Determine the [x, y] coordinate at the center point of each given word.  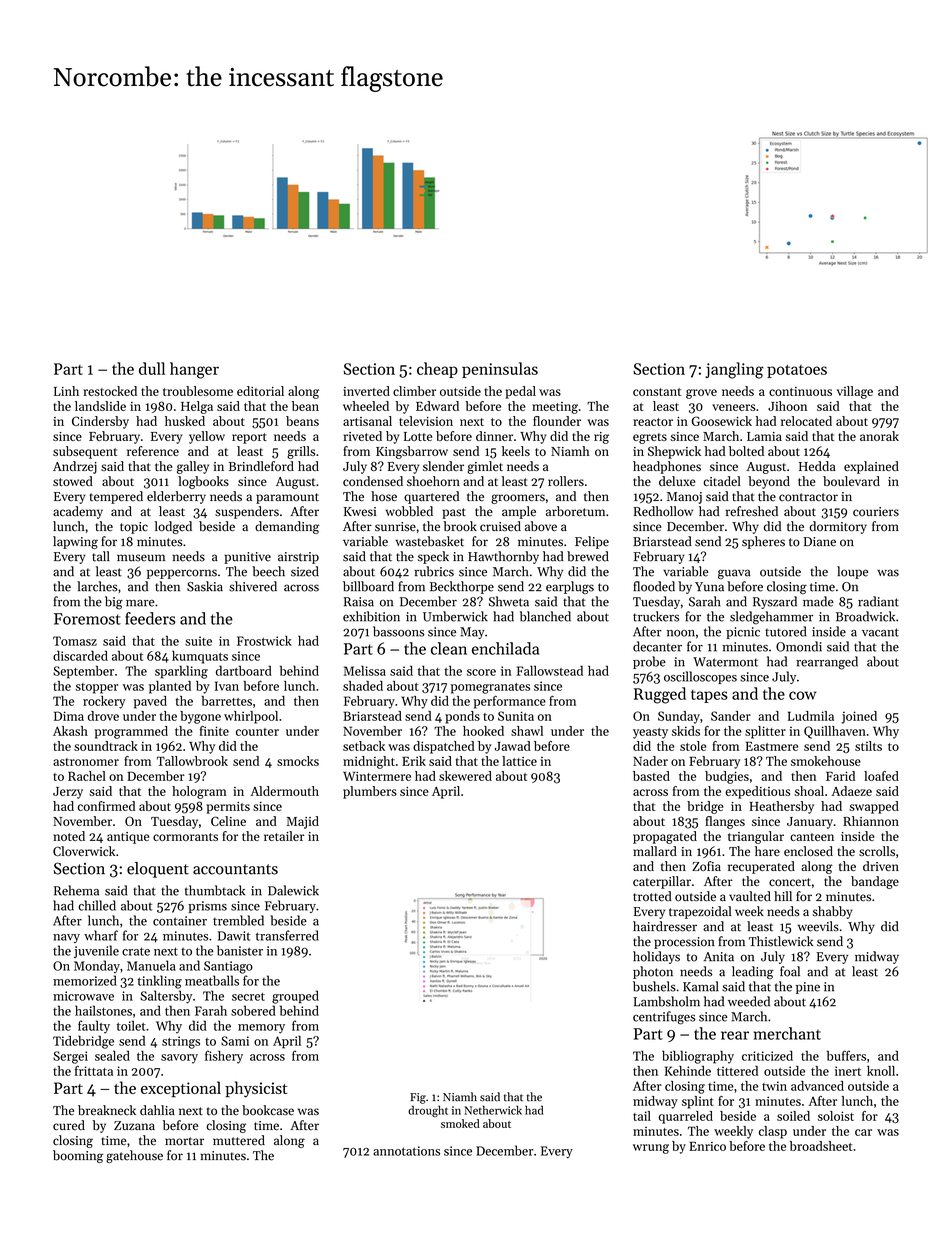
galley [193, 467]
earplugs [570, 587]
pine [808, 988]
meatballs [212, 980]
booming [78, 1156]
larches [97, 586]
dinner [494, 436]
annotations [406, 1151]
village [855, 392]
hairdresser [665, 926]
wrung [651, 1149]
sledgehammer [771, 618]
